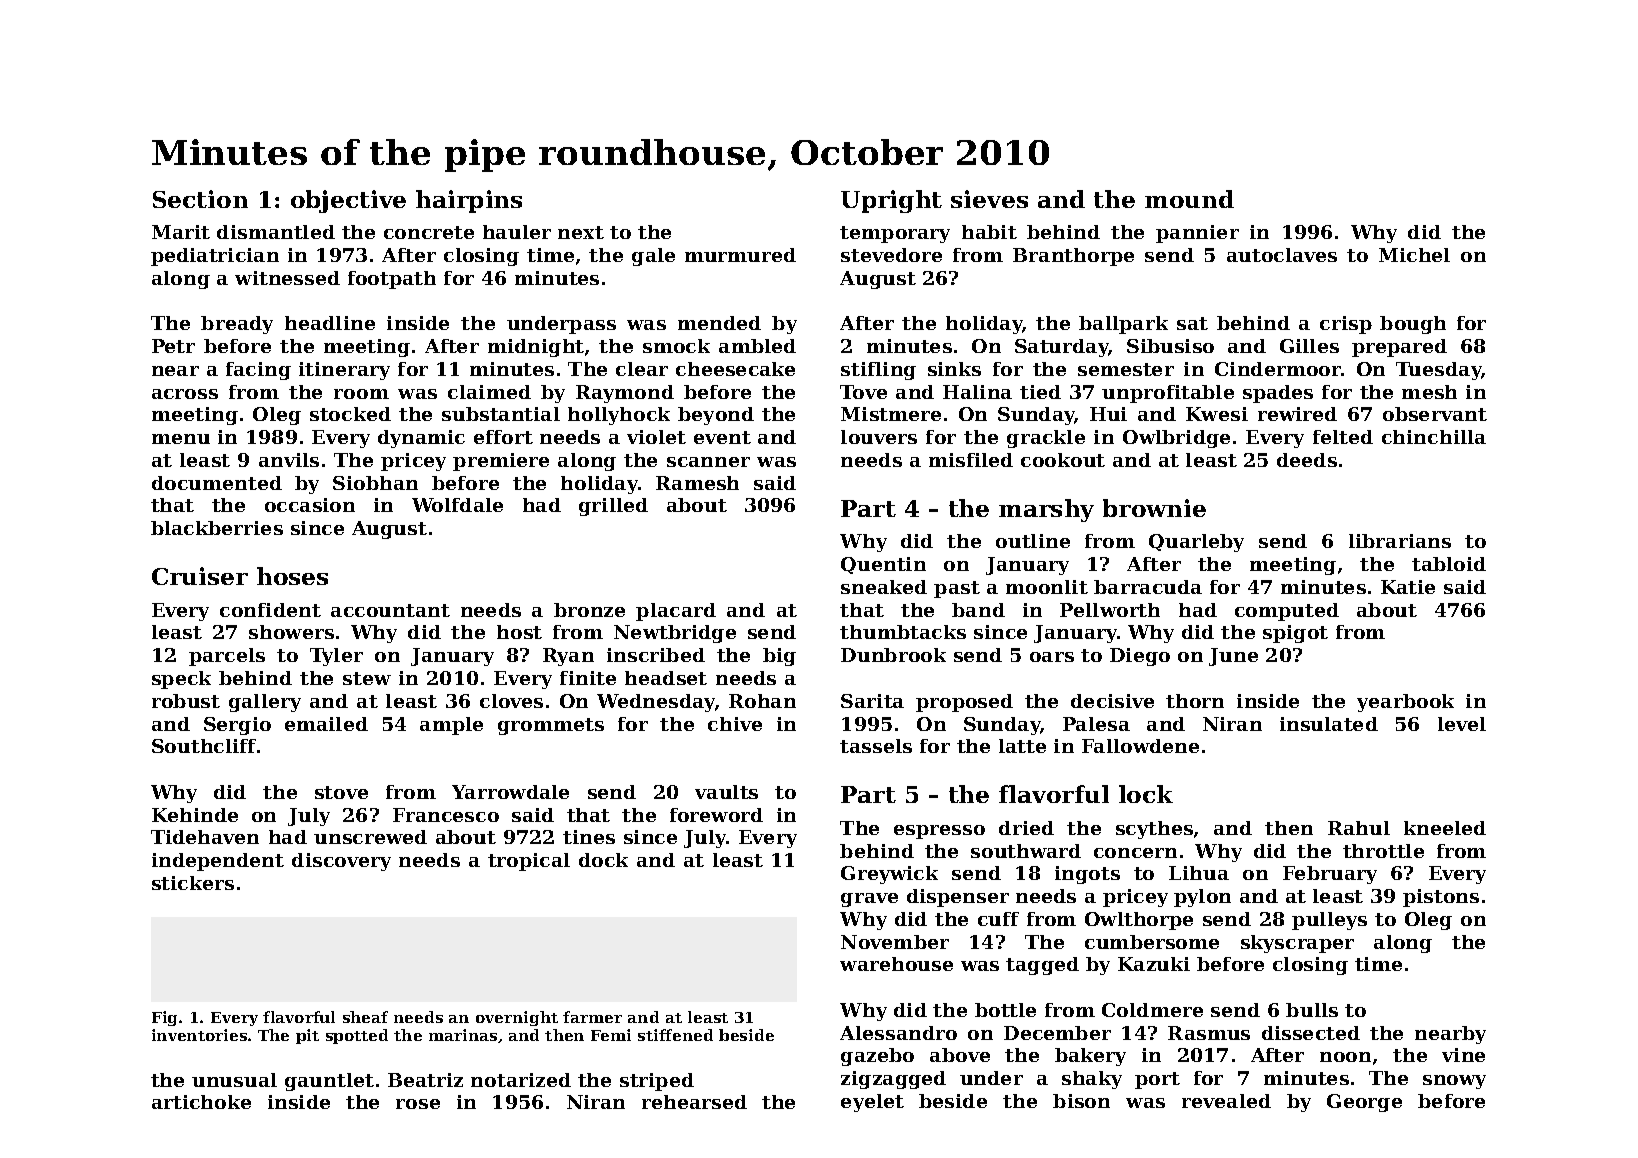 The height and width of the screenshot is (1158, 1638). What do you see at coordinates (1197, 234) in the screenshot?
I see `pannier` at bounding box center [1197, 234].
